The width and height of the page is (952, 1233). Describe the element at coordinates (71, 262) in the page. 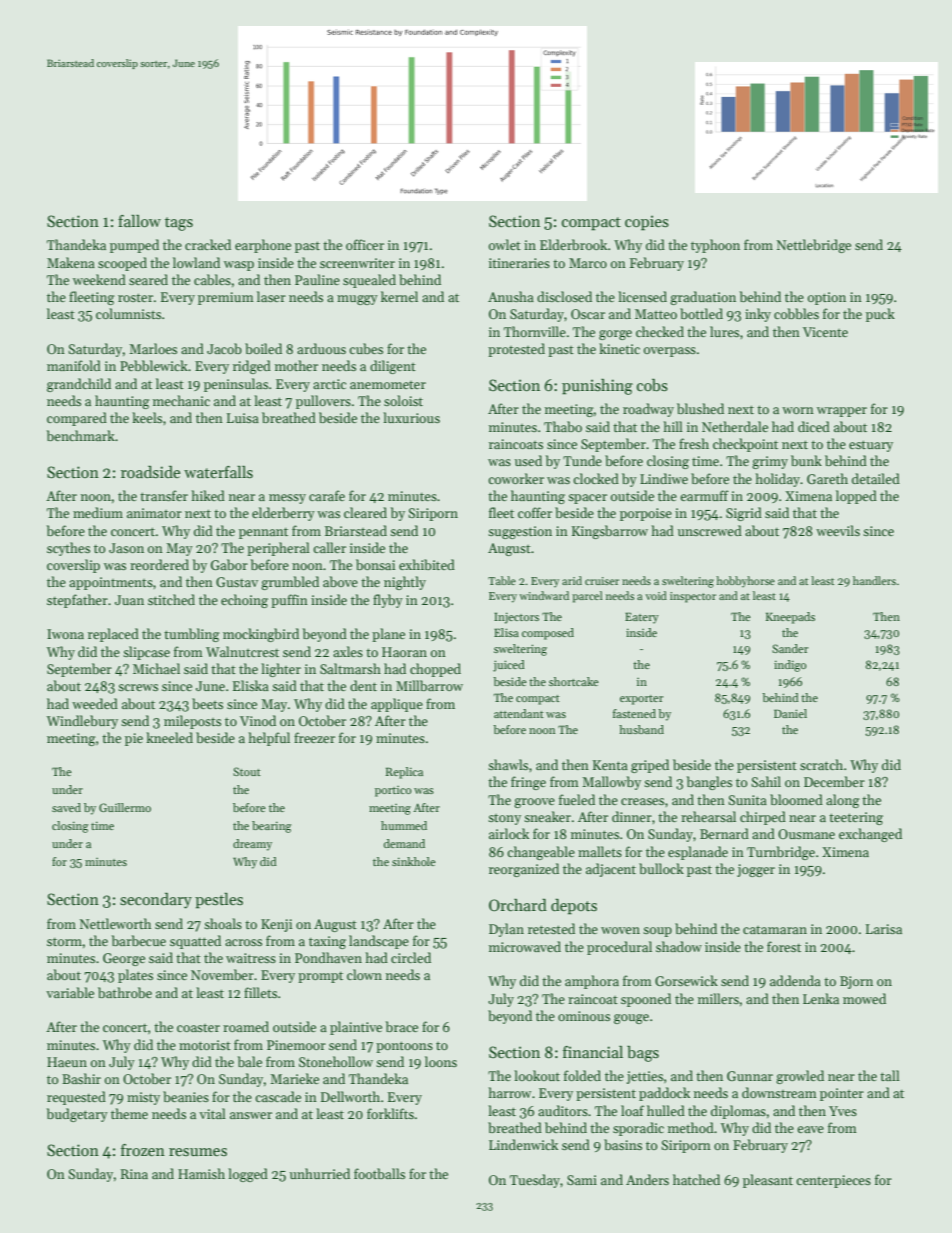

I see `Makena` at that location.
